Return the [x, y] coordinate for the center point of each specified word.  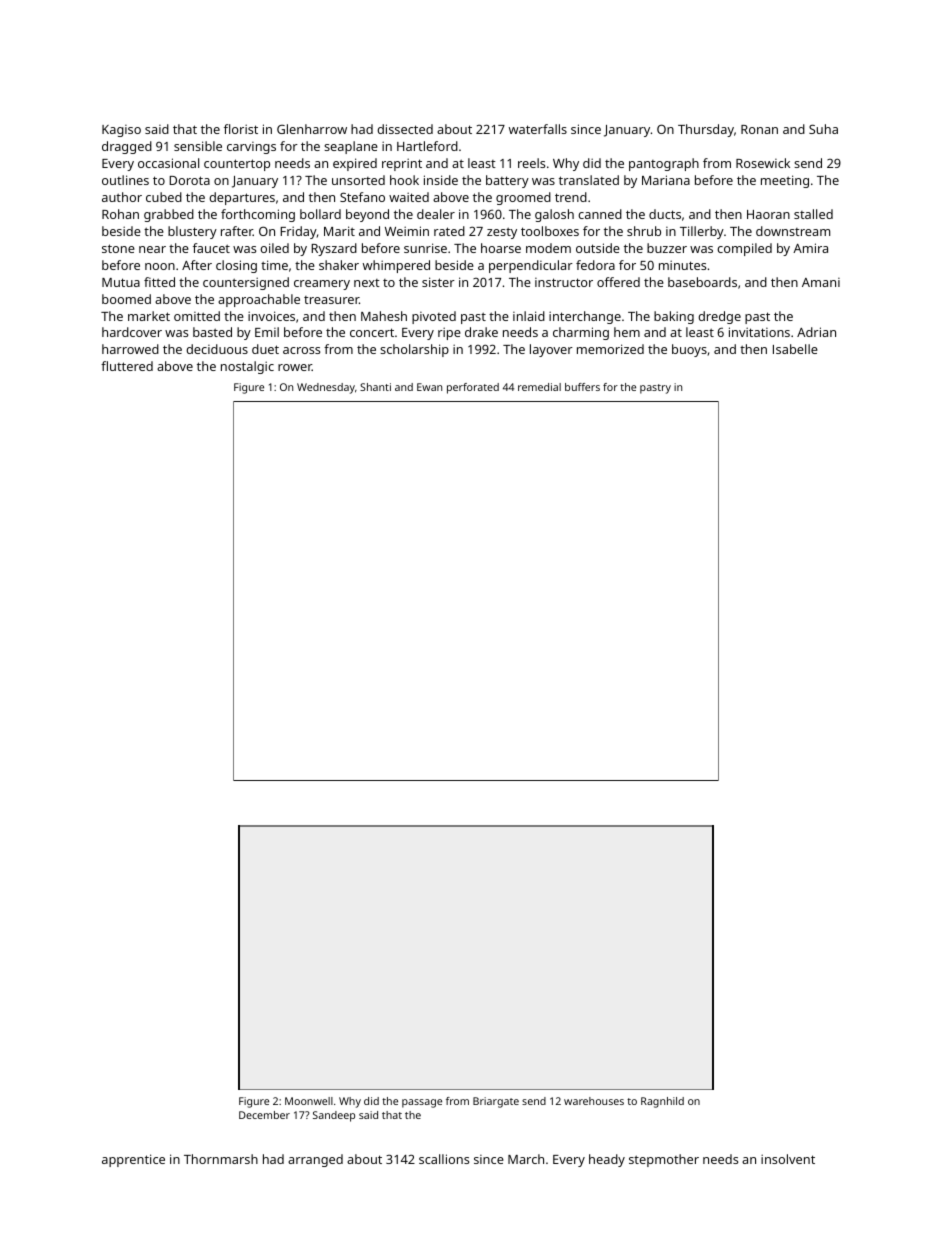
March [526, 1159]
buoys [689, 350]
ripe [449, 333]
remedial [539, 387]
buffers [582, 387]
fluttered [127, 366]
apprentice [133, 1160]
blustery [192, 232]
